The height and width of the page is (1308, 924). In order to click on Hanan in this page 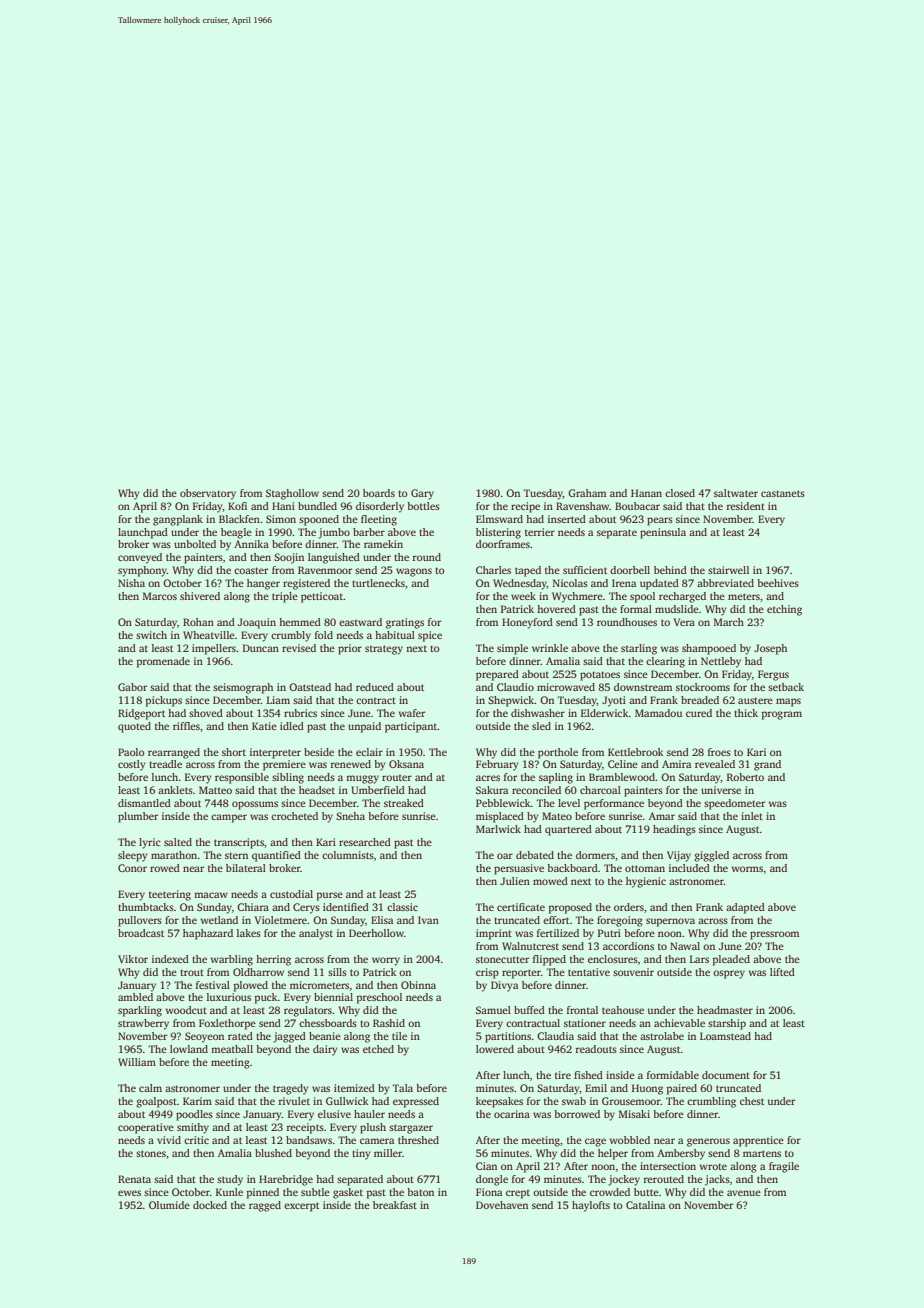, I will do `click(646, 493)`.
